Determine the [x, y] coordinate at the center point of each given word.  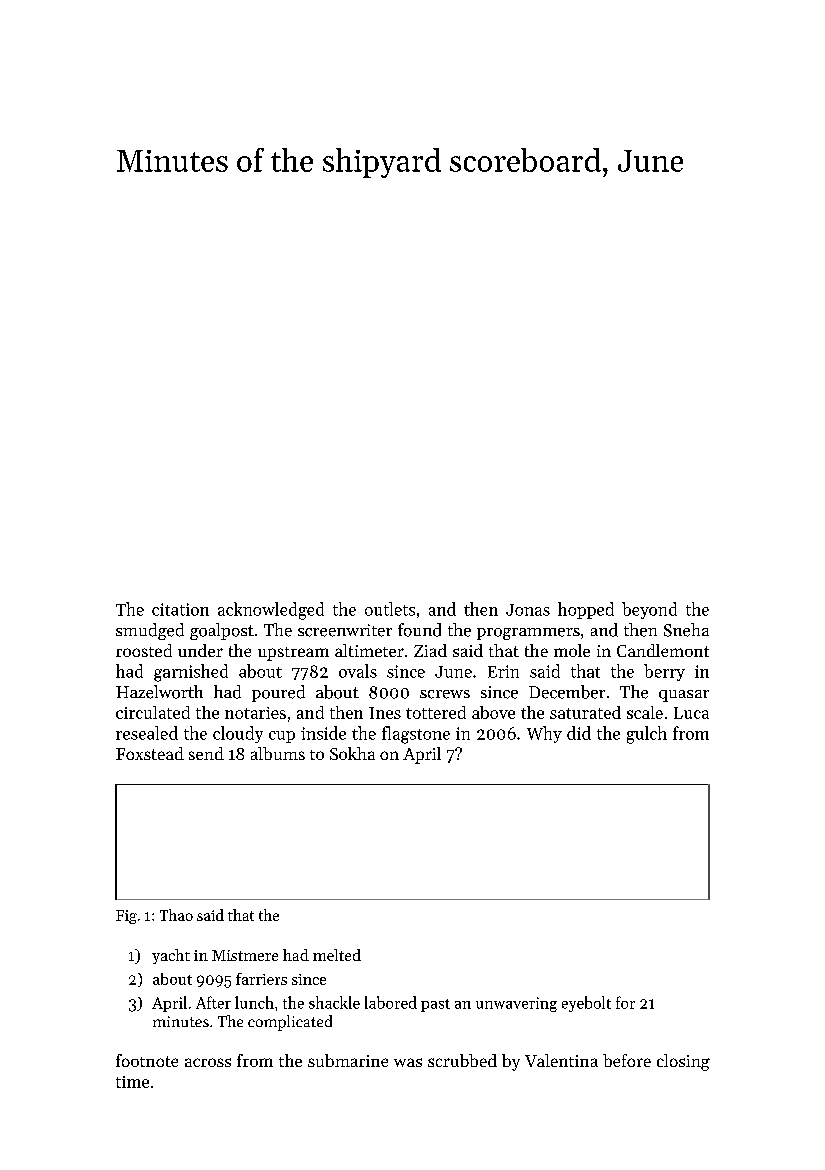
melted [337, 955]
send [206, 753]
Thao [176, 915]
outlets [390, 609]
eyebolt [586, 1004]
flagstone [416, 735]
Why [544, 734]
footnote [147, 1060]
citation [180, 609]
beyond [649, 610]
